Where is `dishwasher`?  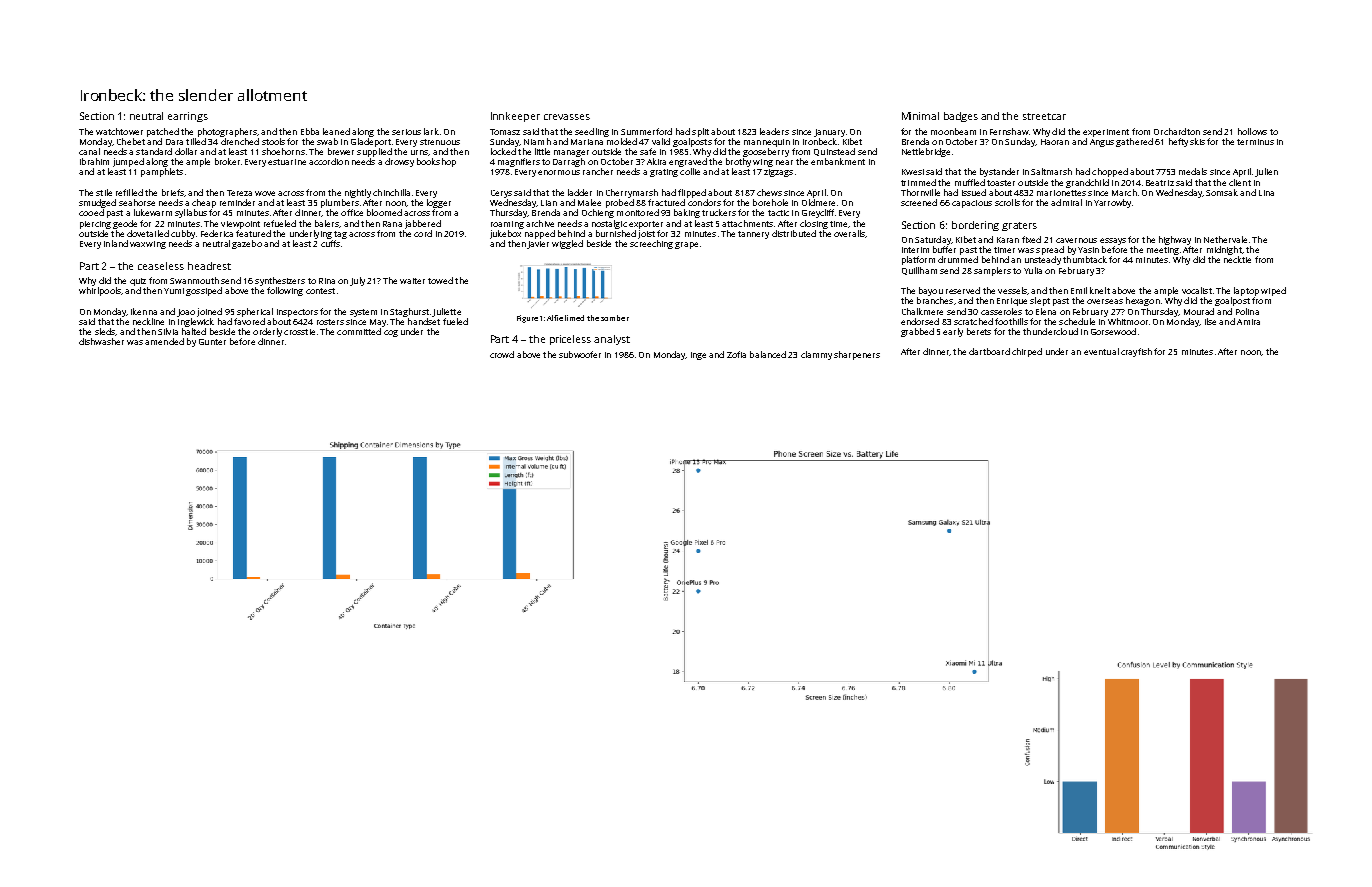
dishwasher is located at coordinates (101, 341).
